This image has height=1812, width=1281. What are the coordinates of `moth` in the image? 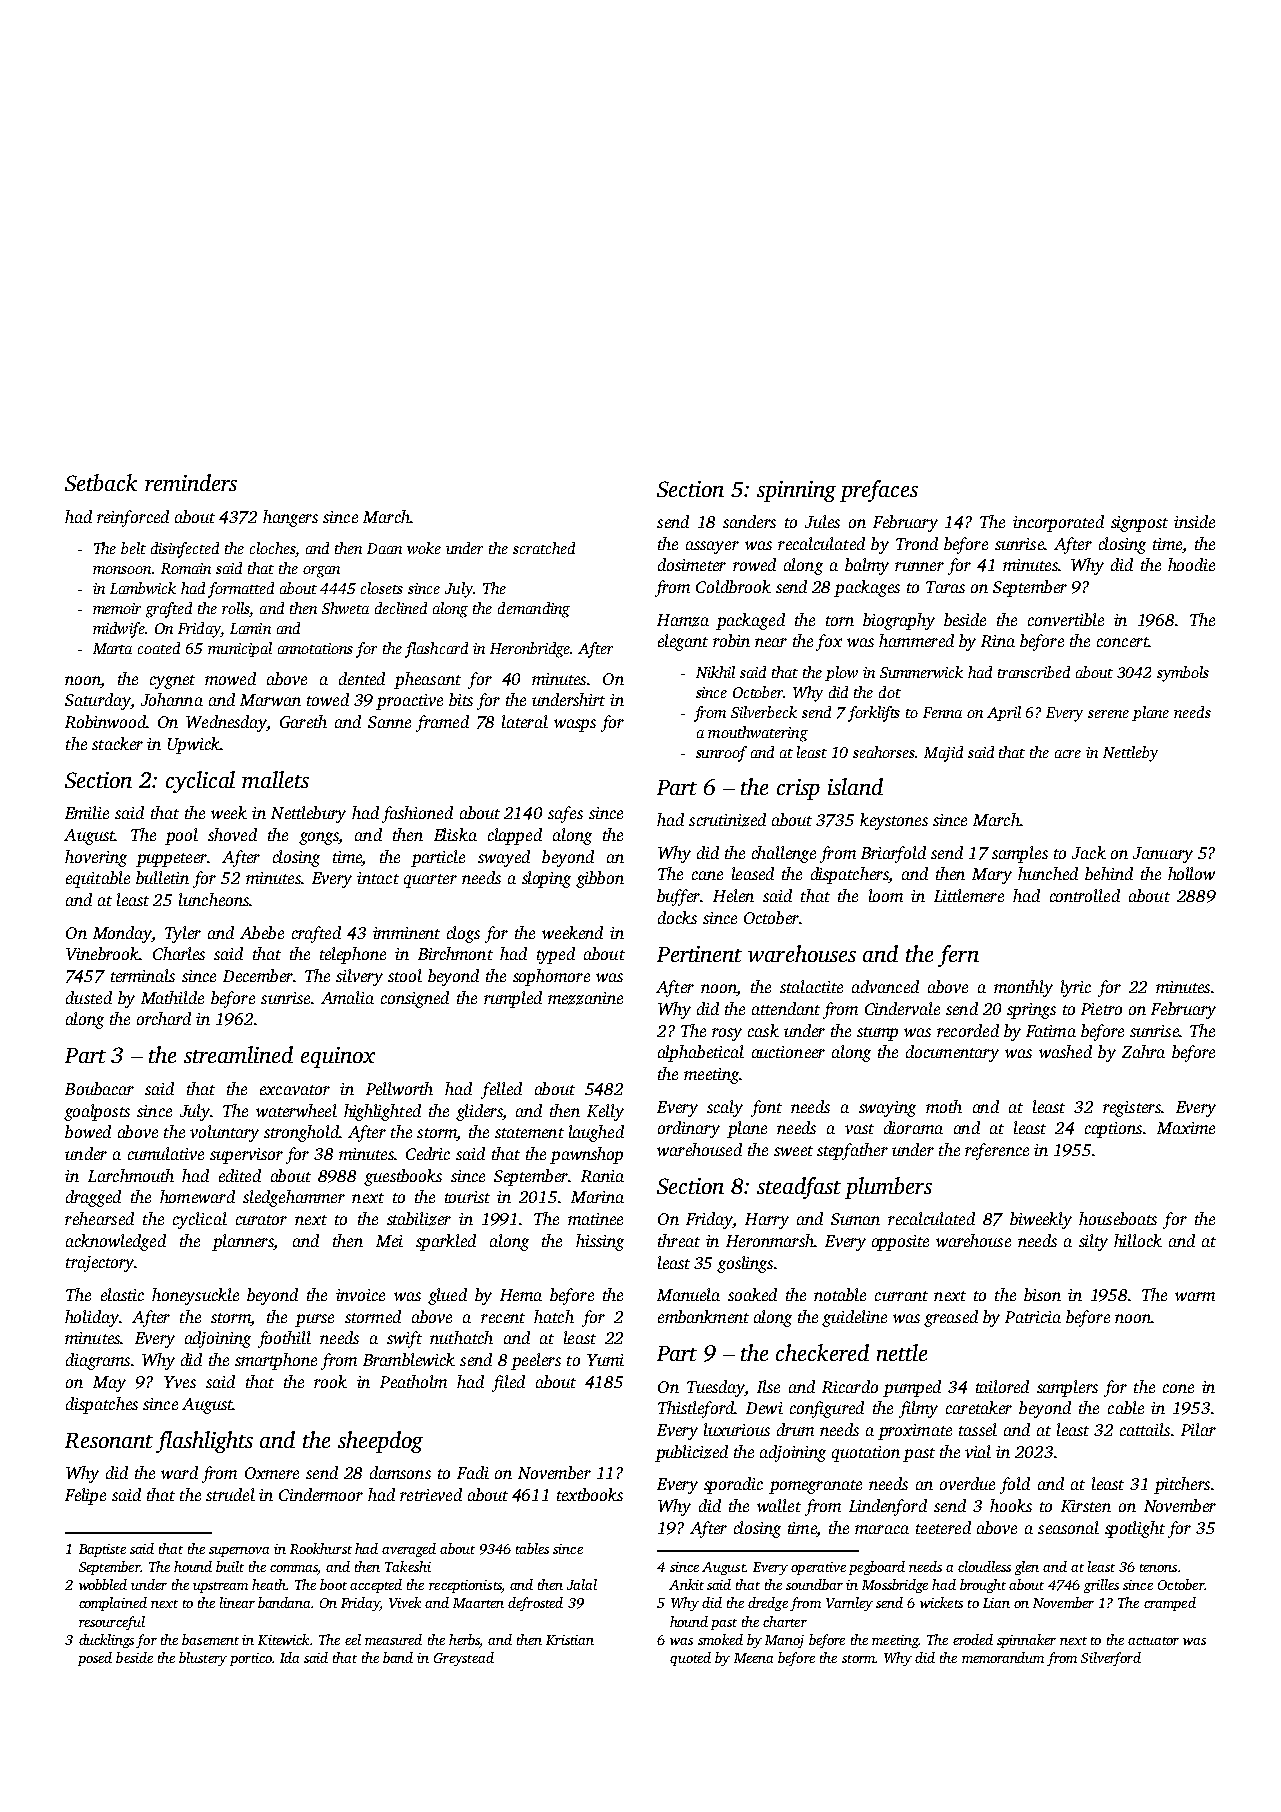 It's located at (944, 1106).
